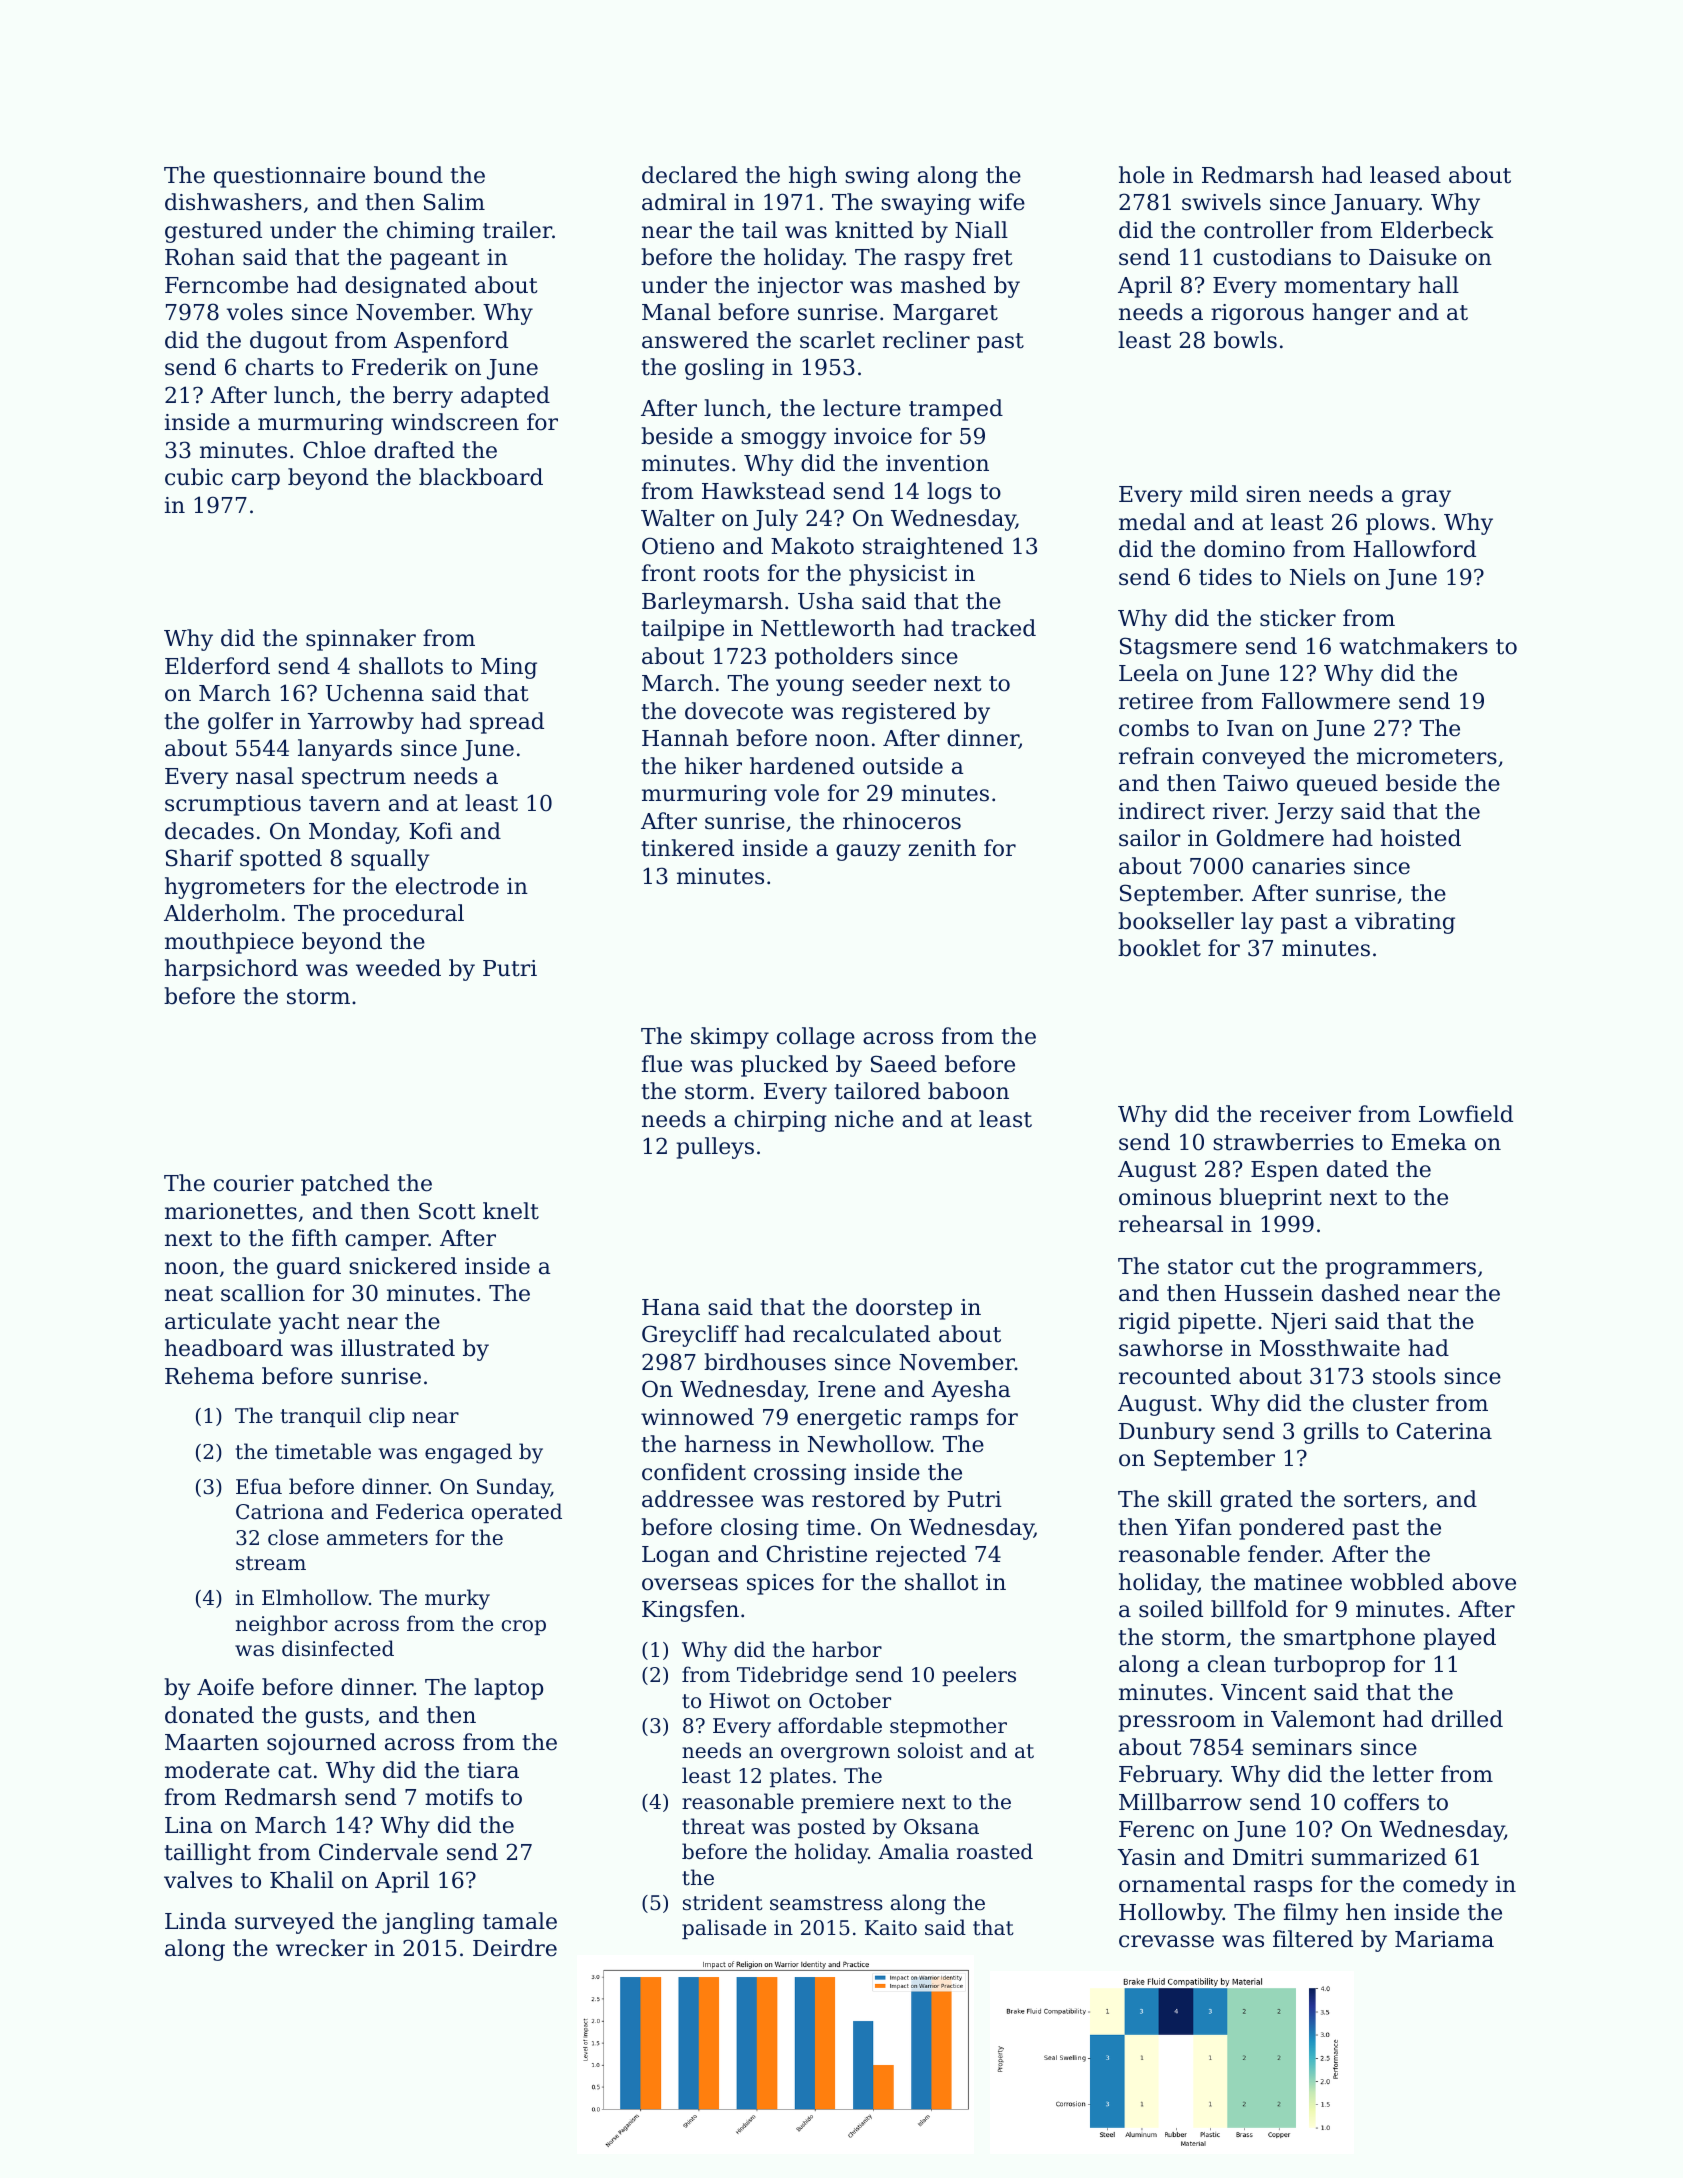 The height and width of the document is (2178, 1683). I want to click on hanger, so click(1351, 314).
